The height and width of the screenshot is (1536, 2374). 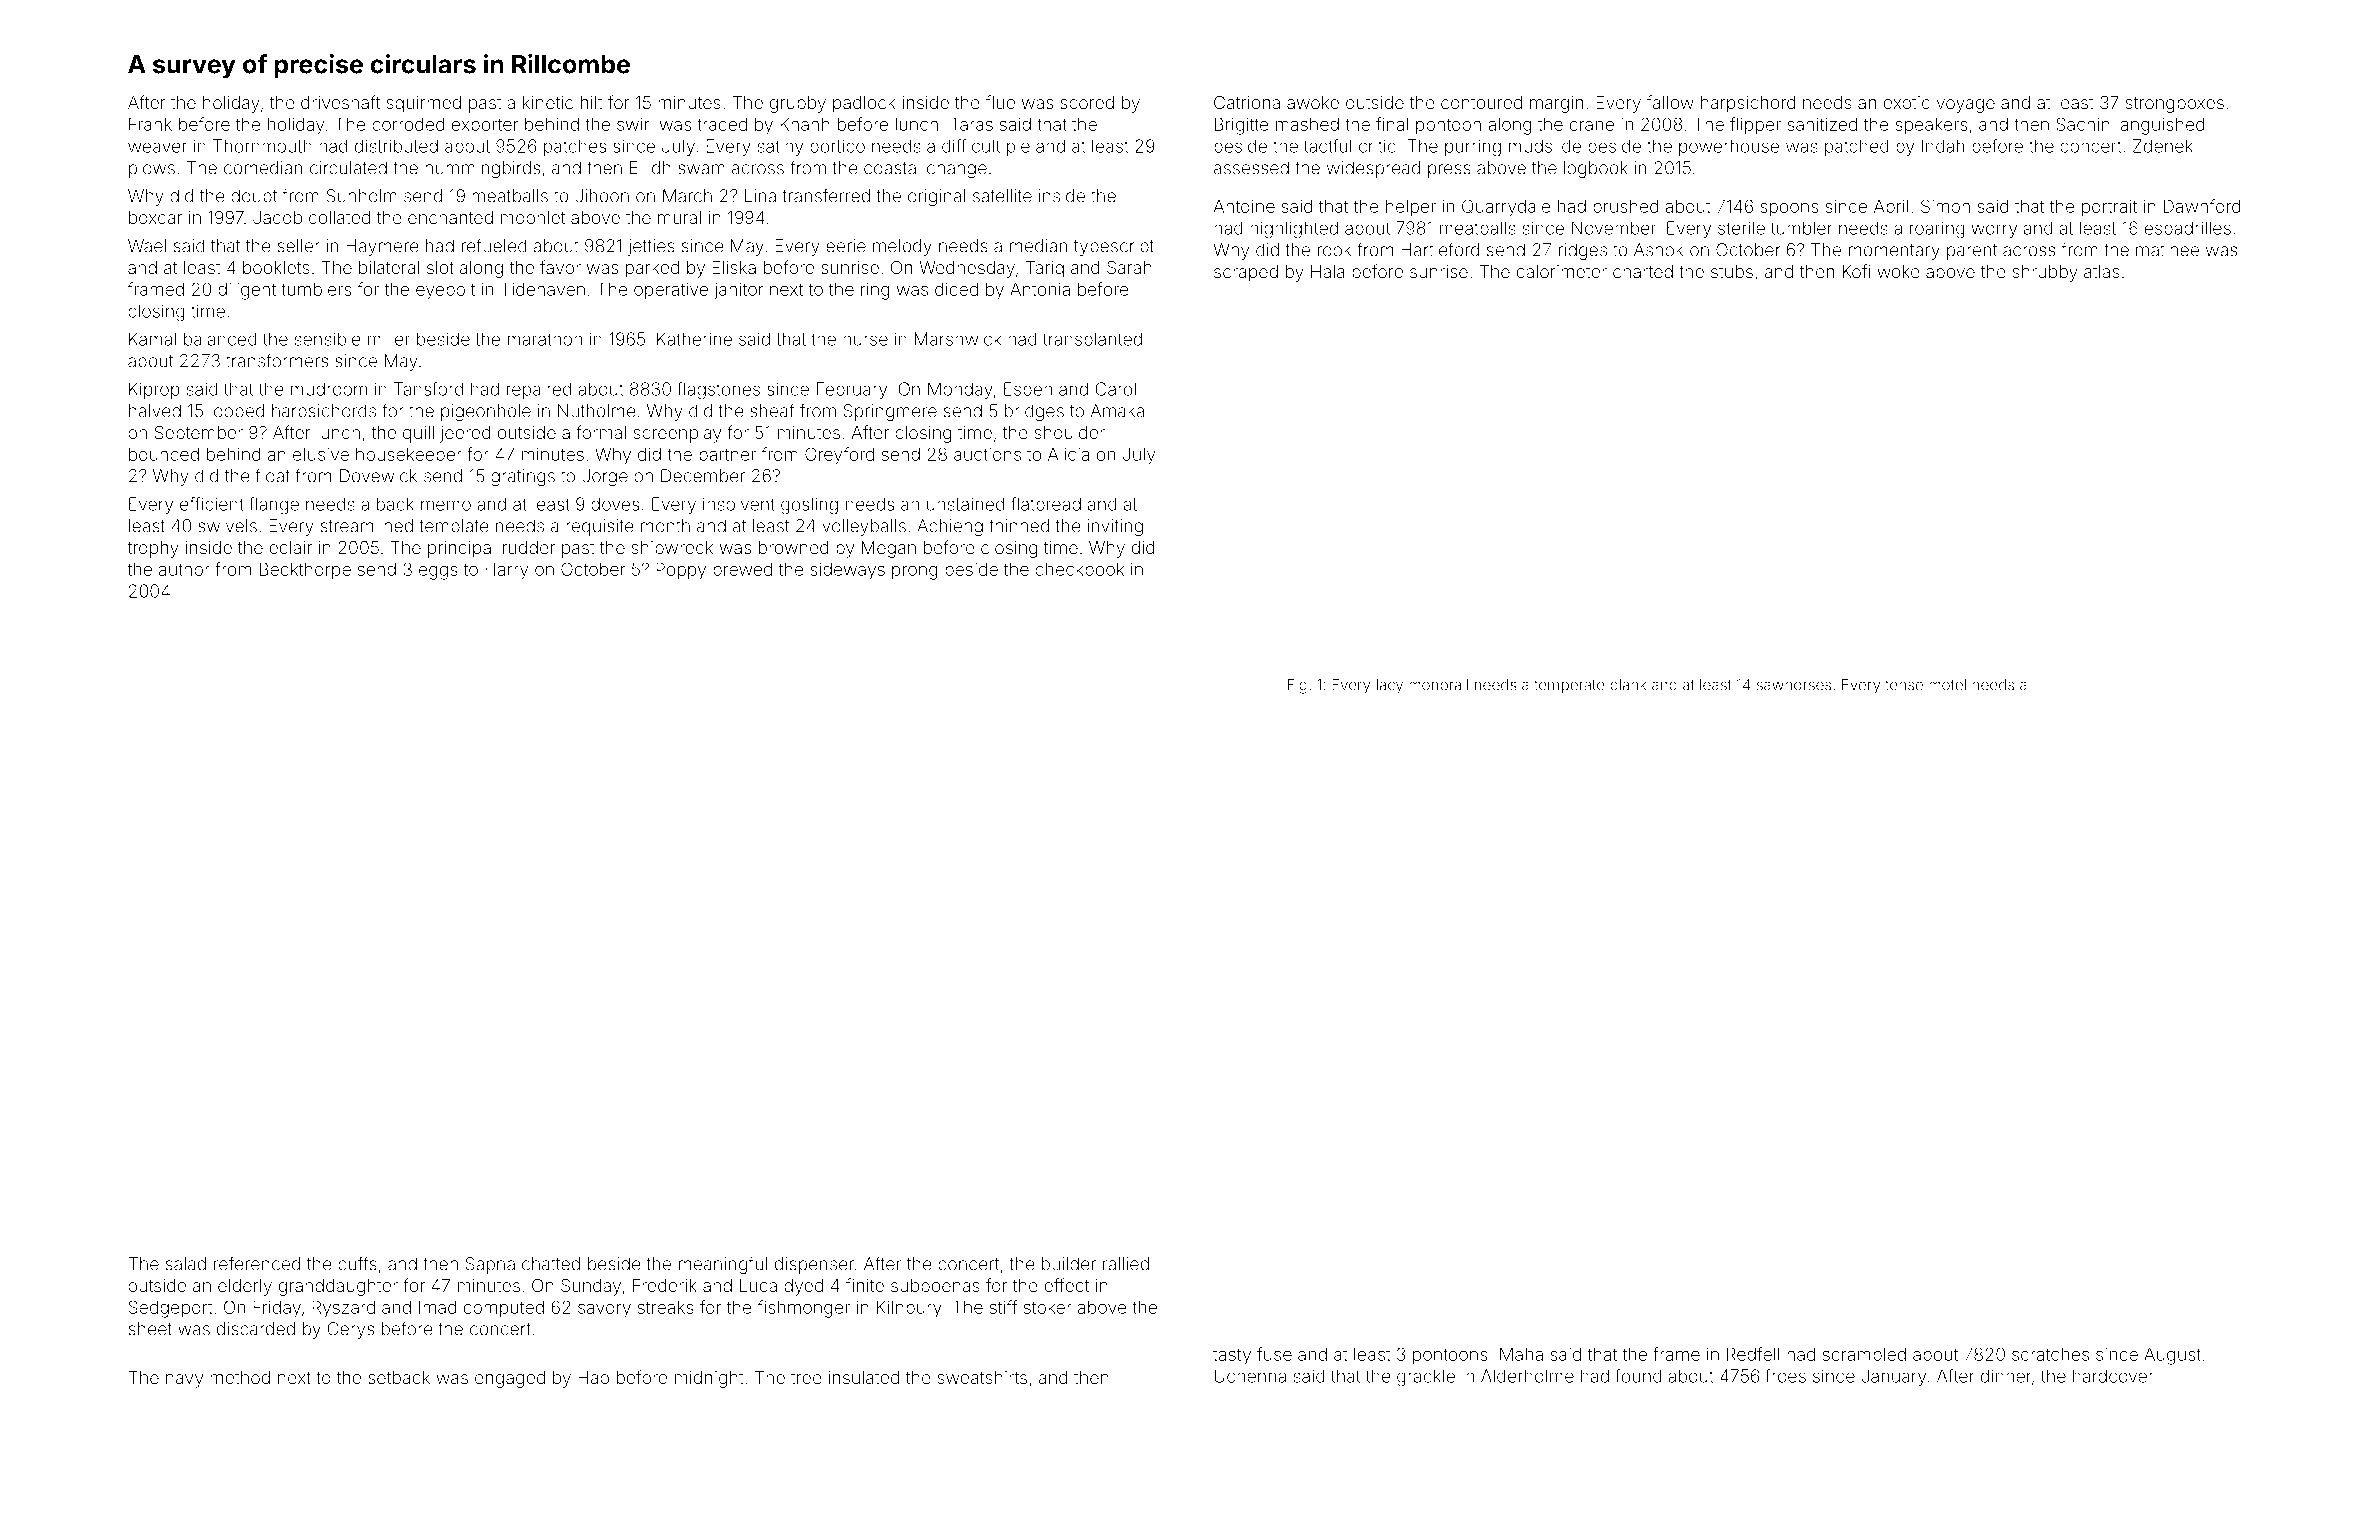 I want to click on stubs, so click(x=1732, y=271).
